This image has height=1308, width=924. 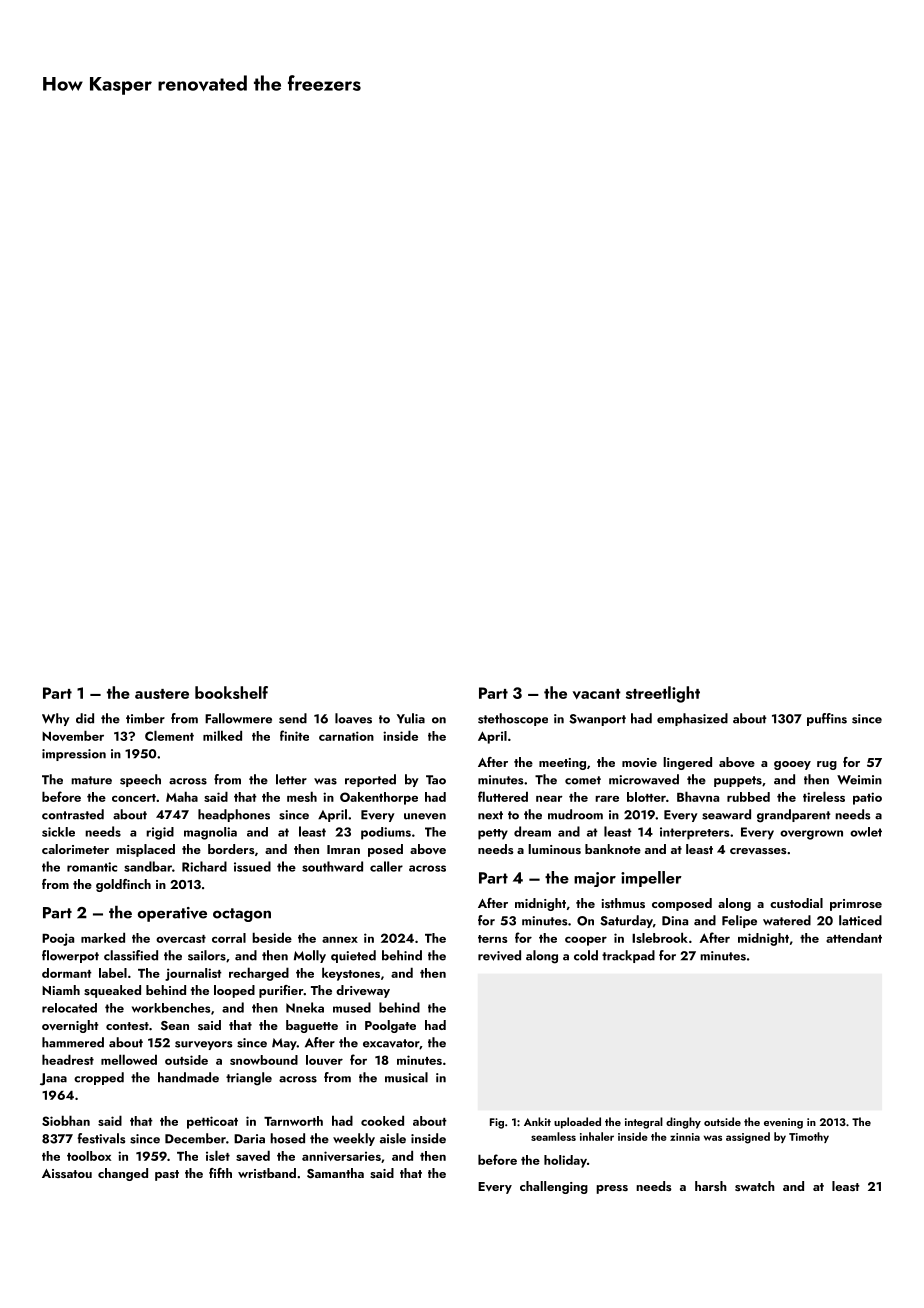 What do you see at coordinates (406, 1077) in the image?
I see `musical` at bounding box center [406, 1077].
